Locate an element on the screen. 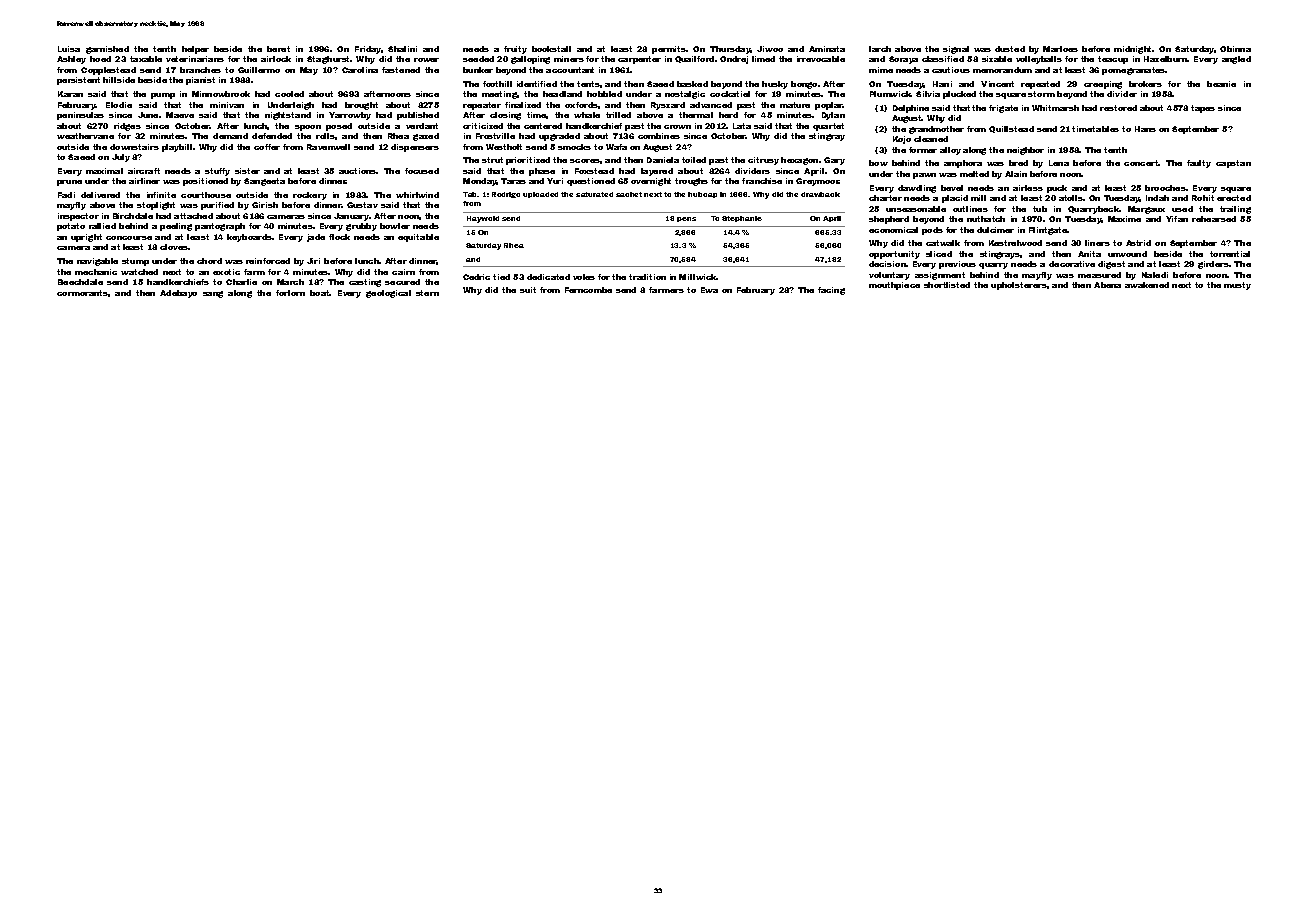  Frostville is located at coordinates (495, 136).
